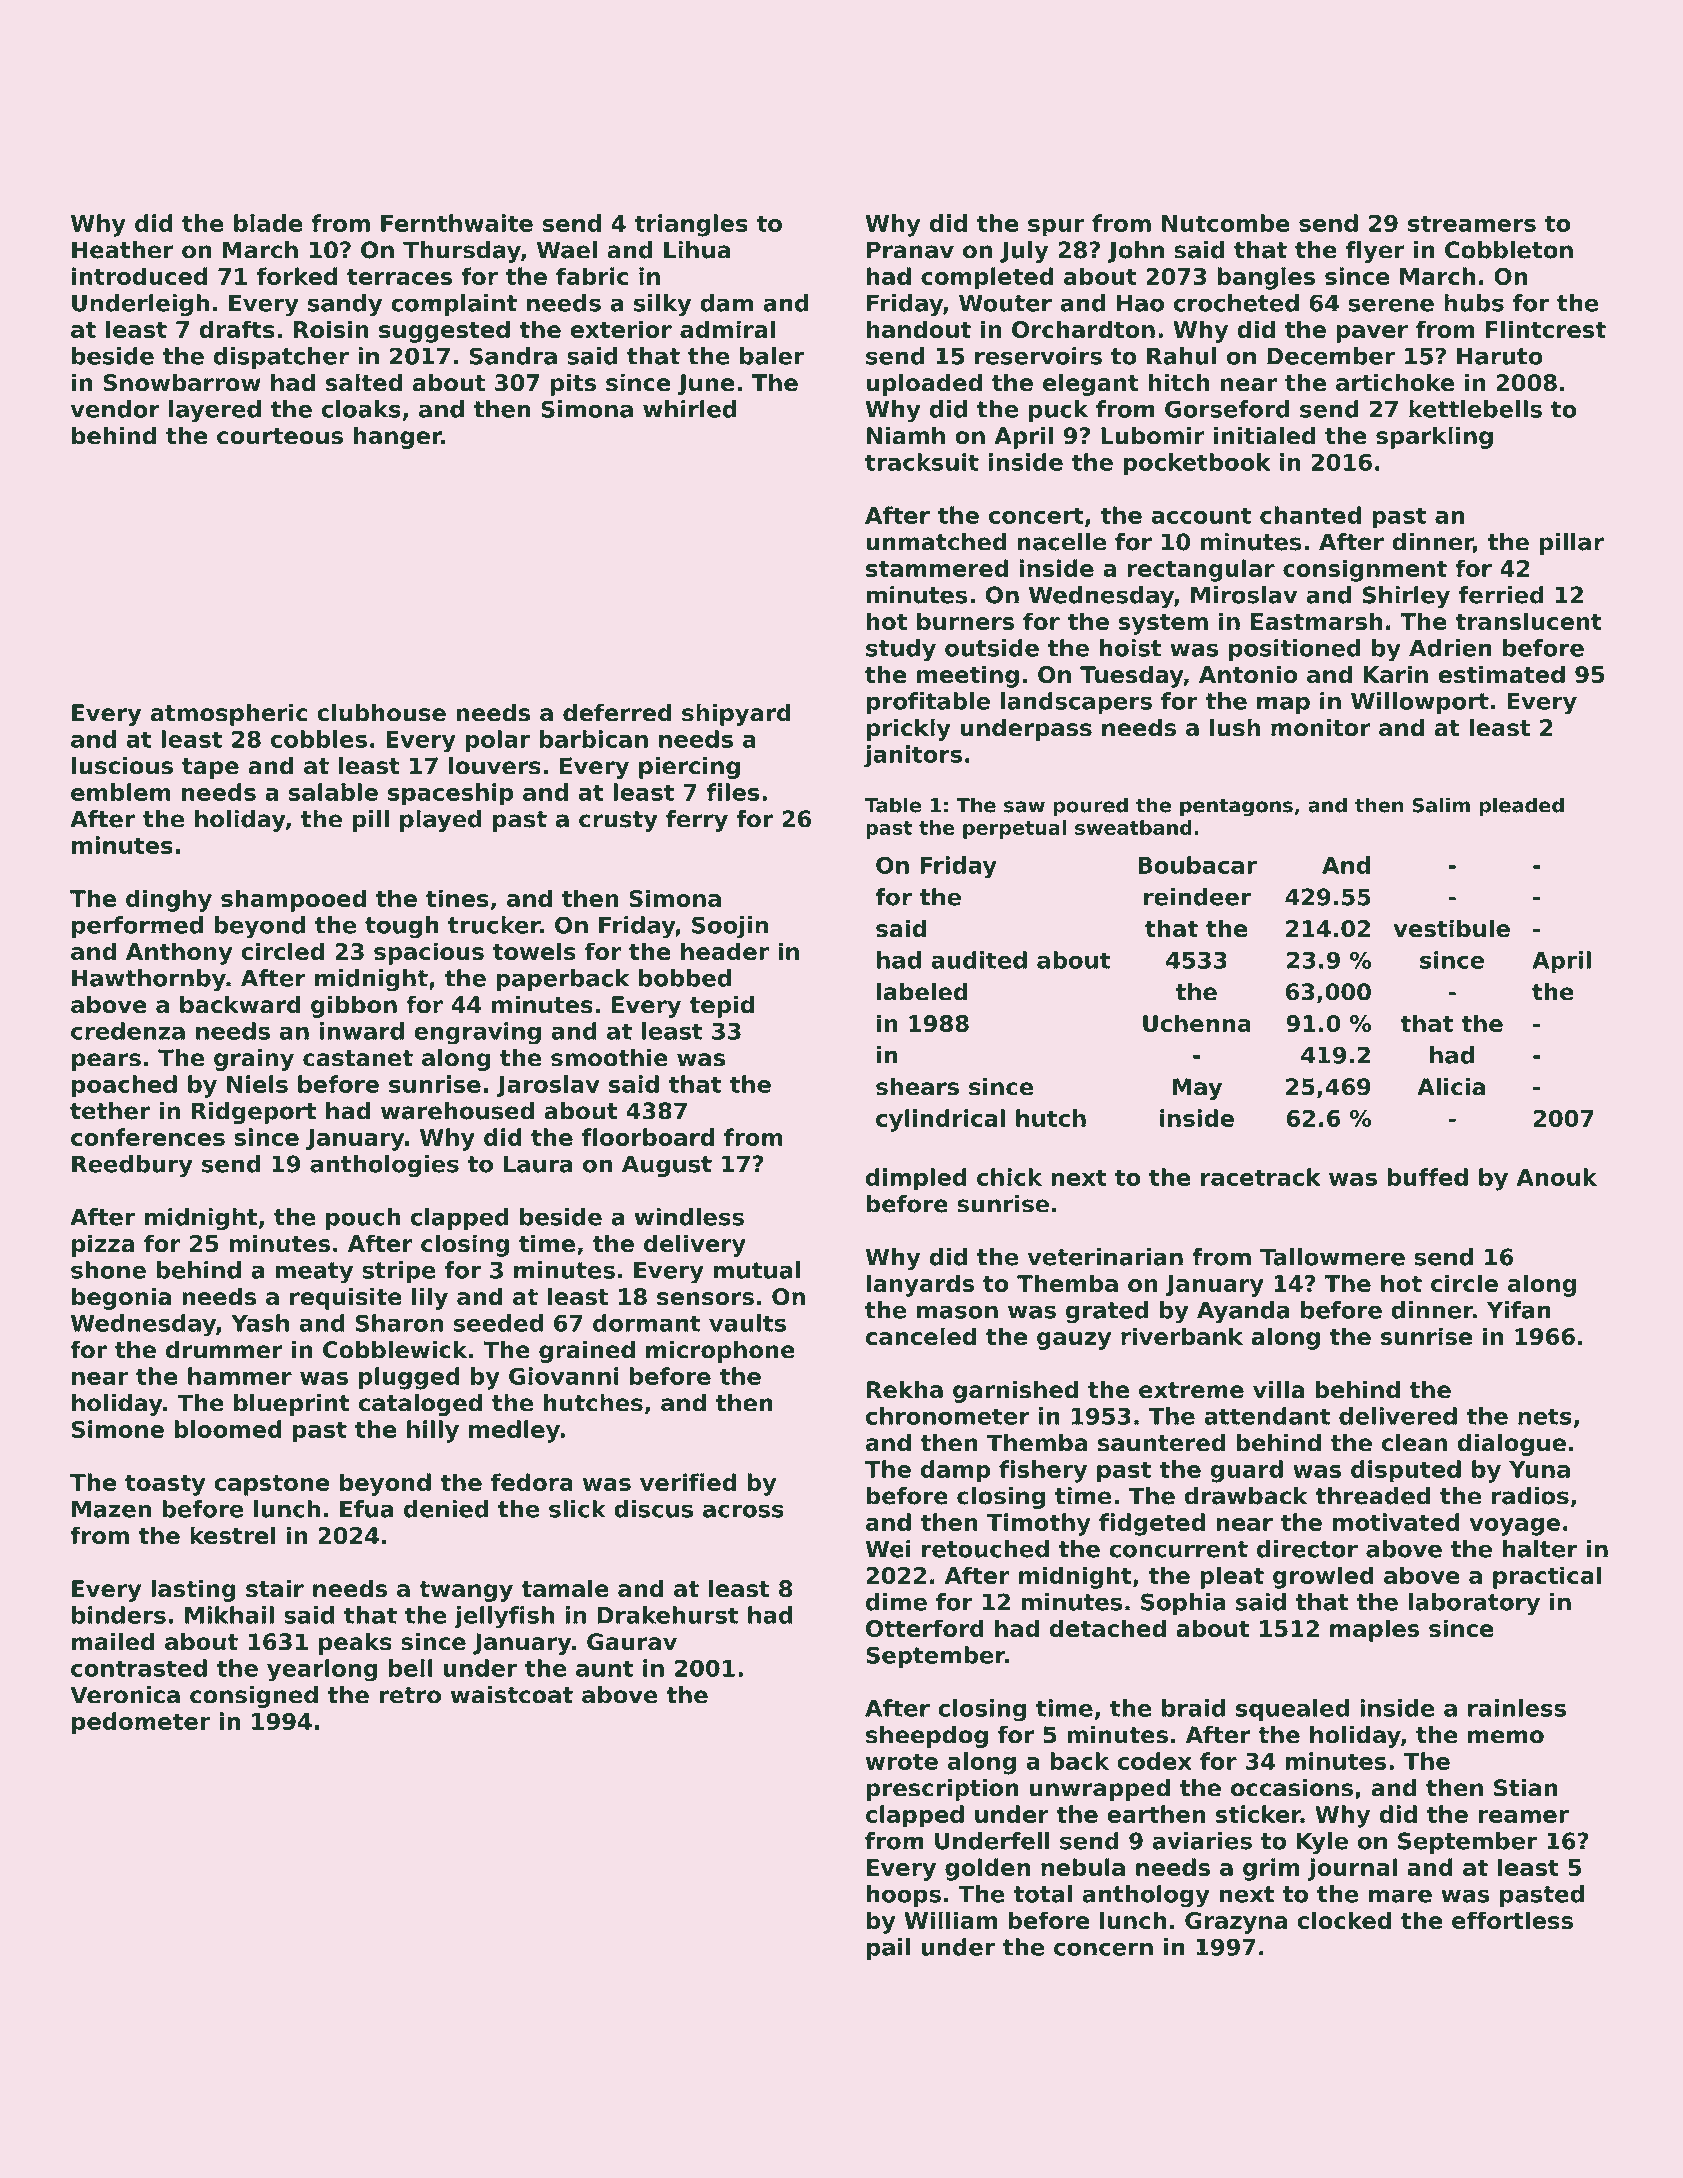  What do you see at coordinates (1547, 1577) in the screenshot?
I see `practical` at bounding box center [1547, 1577].
